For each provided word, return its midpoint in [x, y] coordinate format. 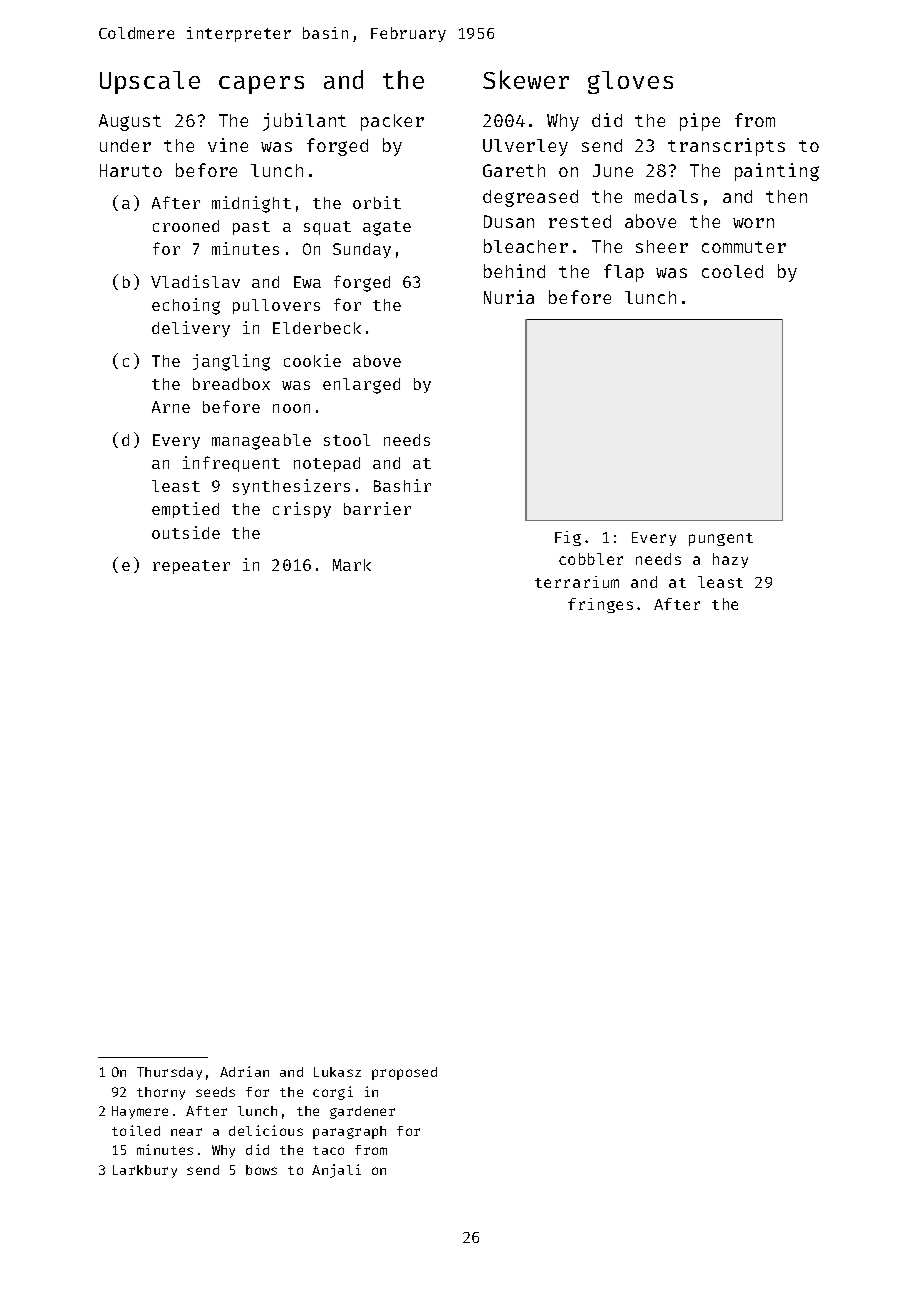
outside [186, 532]
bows [261, 1170]
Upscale [150, 82]
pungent [721, 539]
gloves [630, 82]
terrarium [577, 582]
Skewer [526, 79]
